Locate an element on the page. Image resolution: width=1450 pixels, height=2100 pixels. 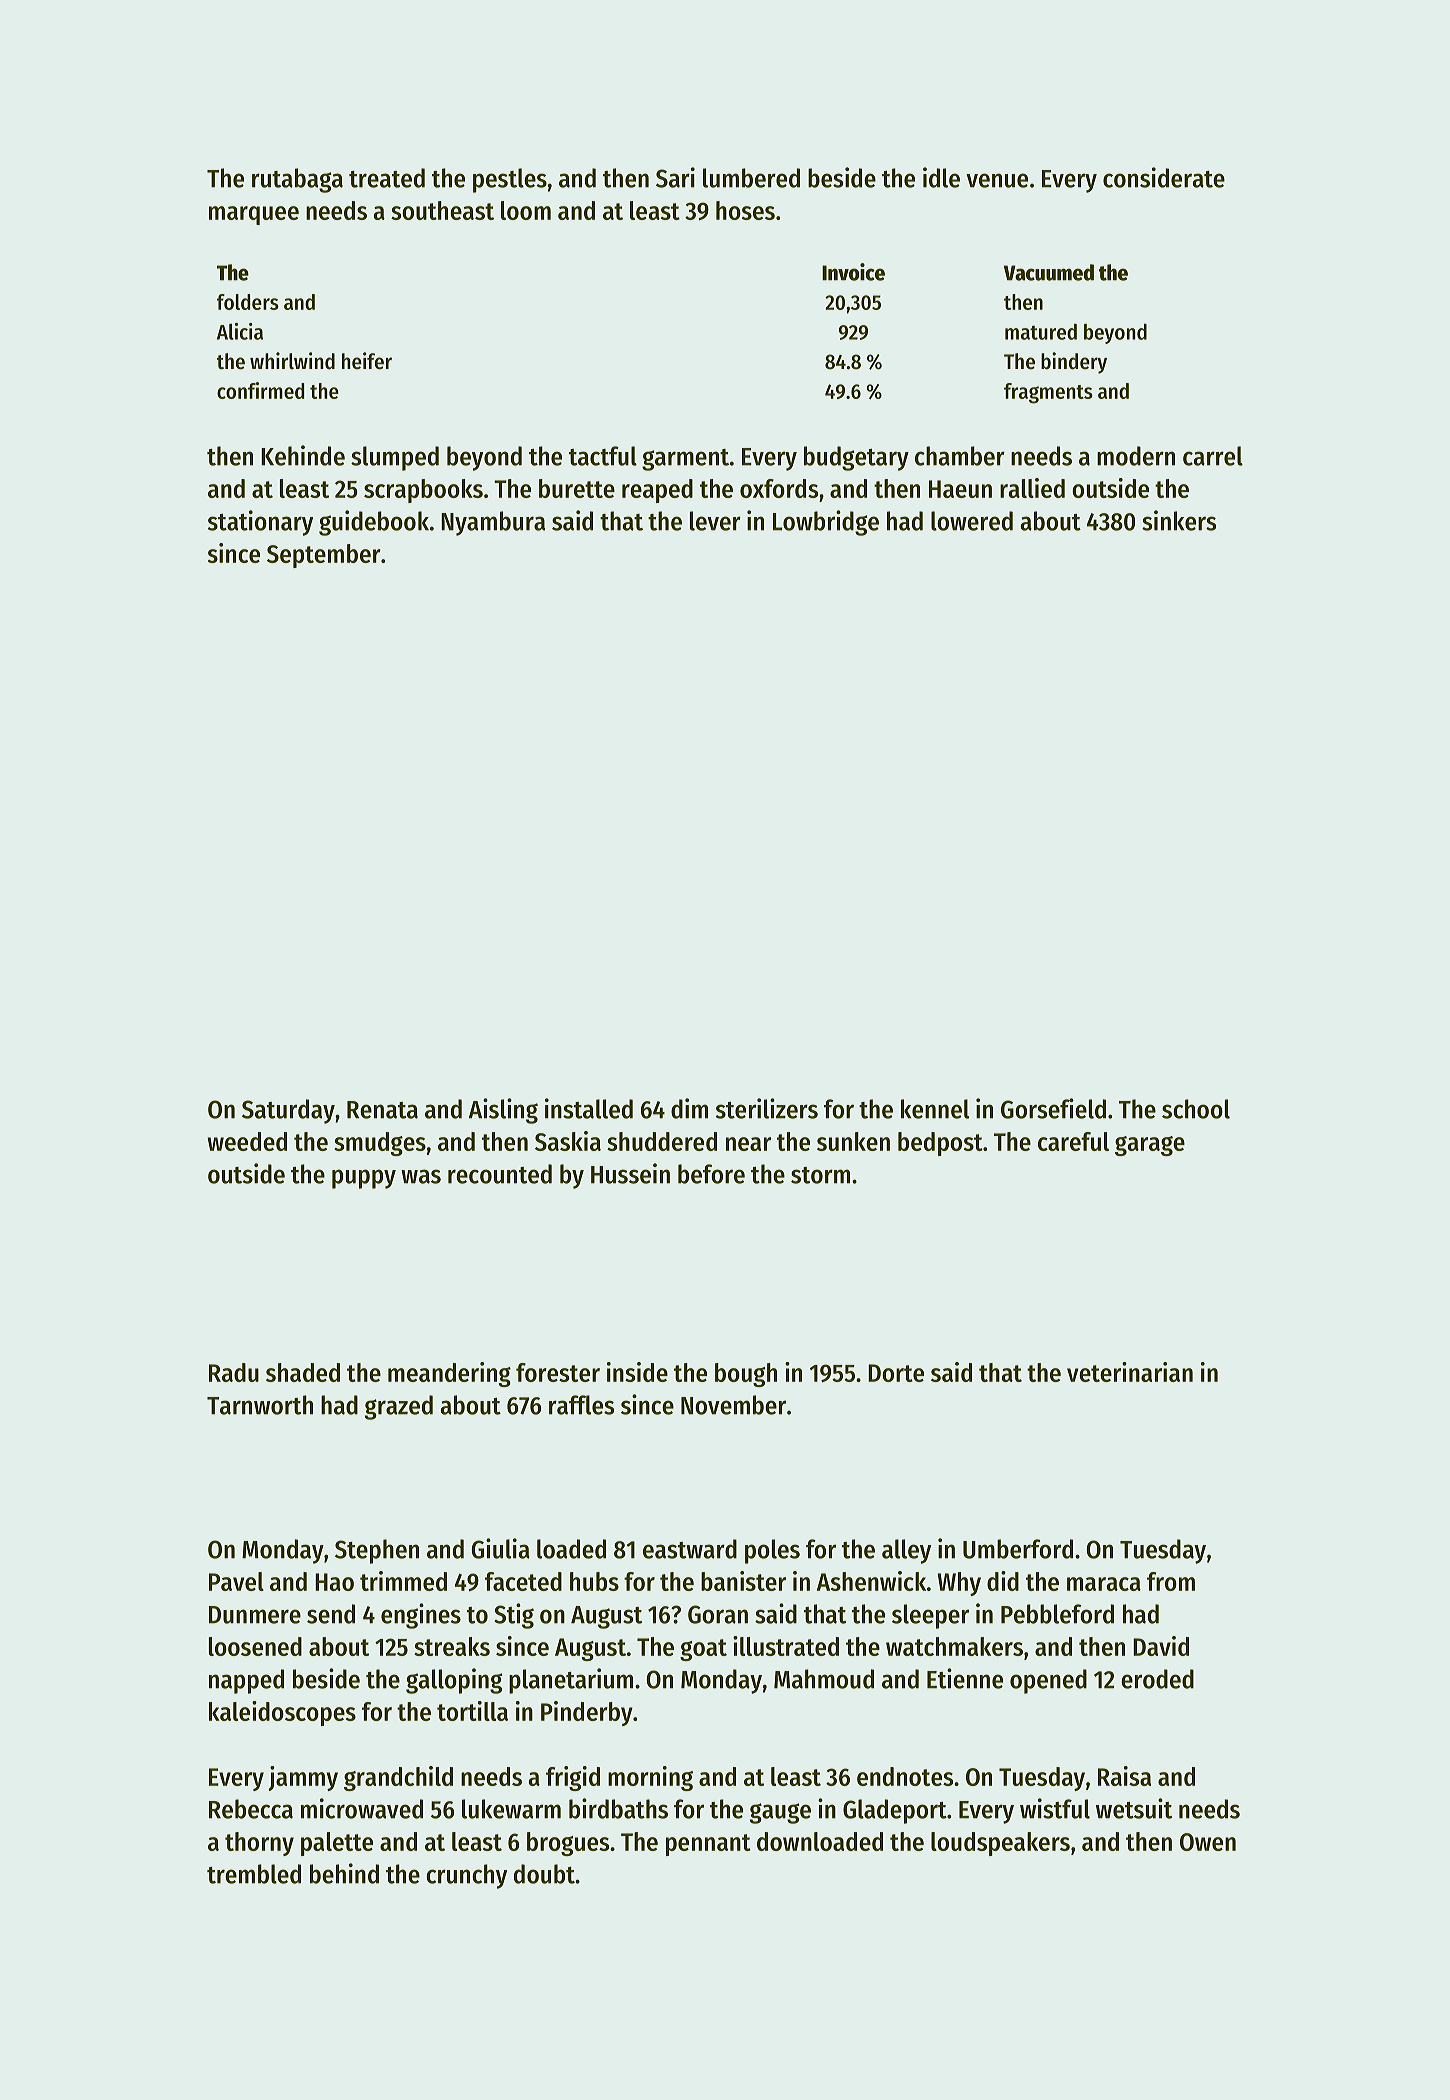
grazed is located at coordinates (399, 1407).
